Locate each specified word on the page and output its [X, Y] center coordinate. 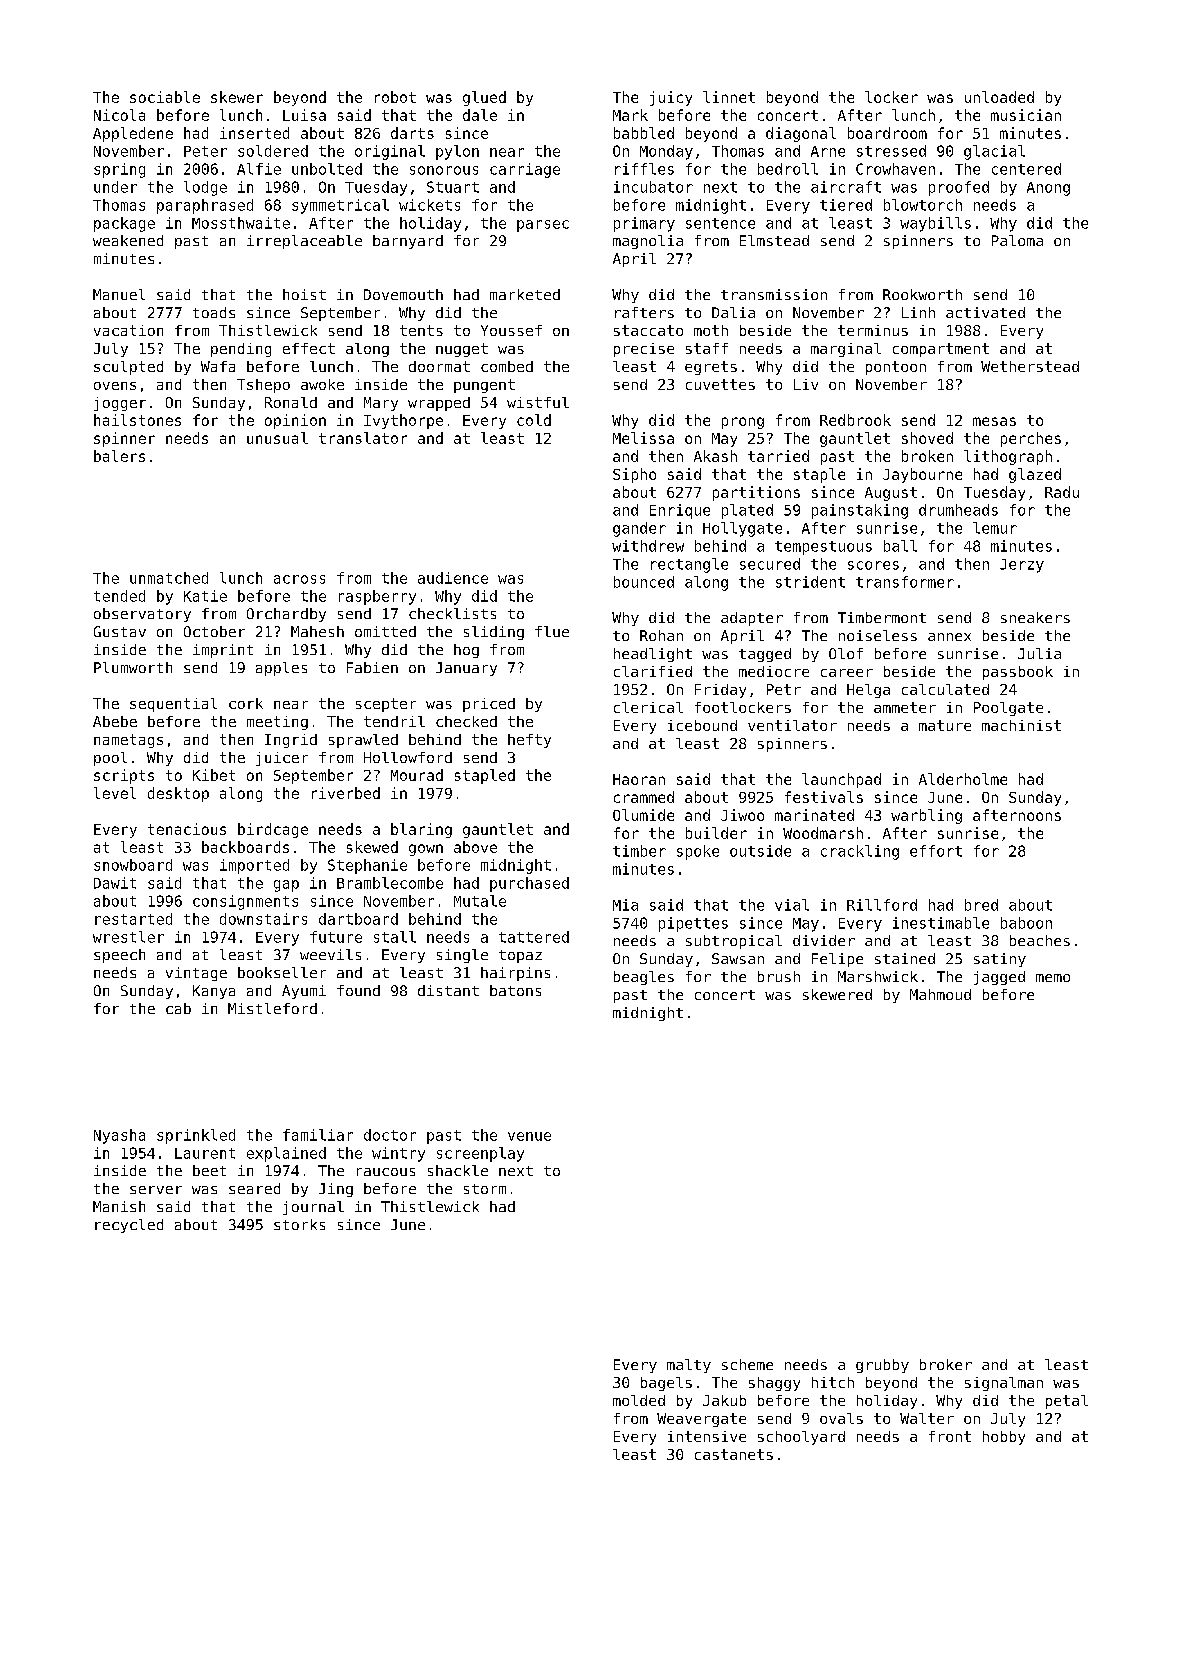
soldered [273, 151]
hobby [1004, 1438]
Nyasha [119, 1136]
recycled [129, 1226]
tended [119, 596]
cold [534, 420]
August [891, 494]
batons [515, 990]
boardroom [887, 133]
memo [1053, 978]
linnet [729, 97]
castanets [734, 1454]
